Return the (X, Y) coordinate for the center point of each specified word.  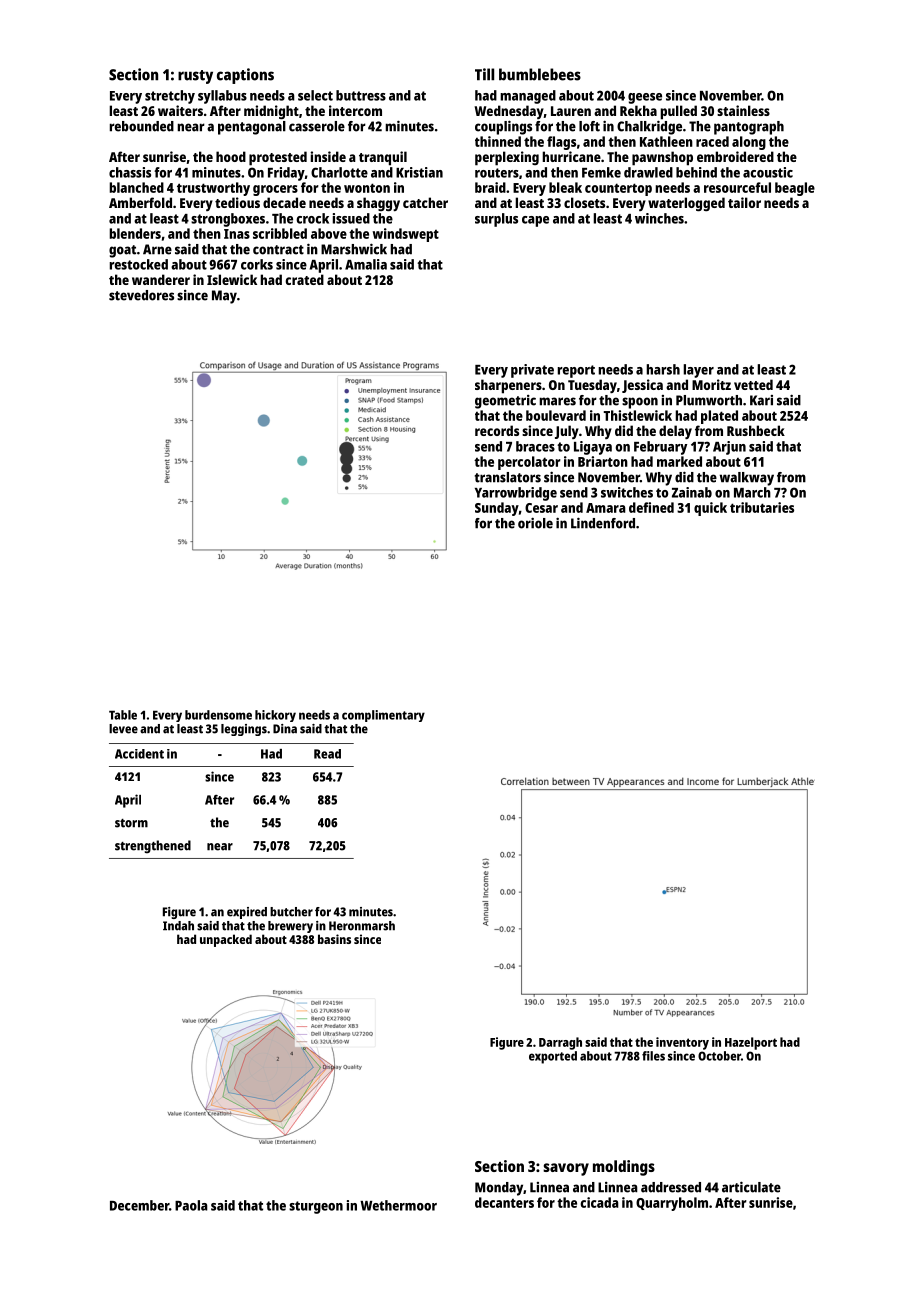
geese (645, 98)
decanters (504, 1202)
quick (710, 509)
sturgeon (316, 1207)
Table (123, 715)
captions (245, 76)
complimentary (383, 716)
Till (484, 74)
